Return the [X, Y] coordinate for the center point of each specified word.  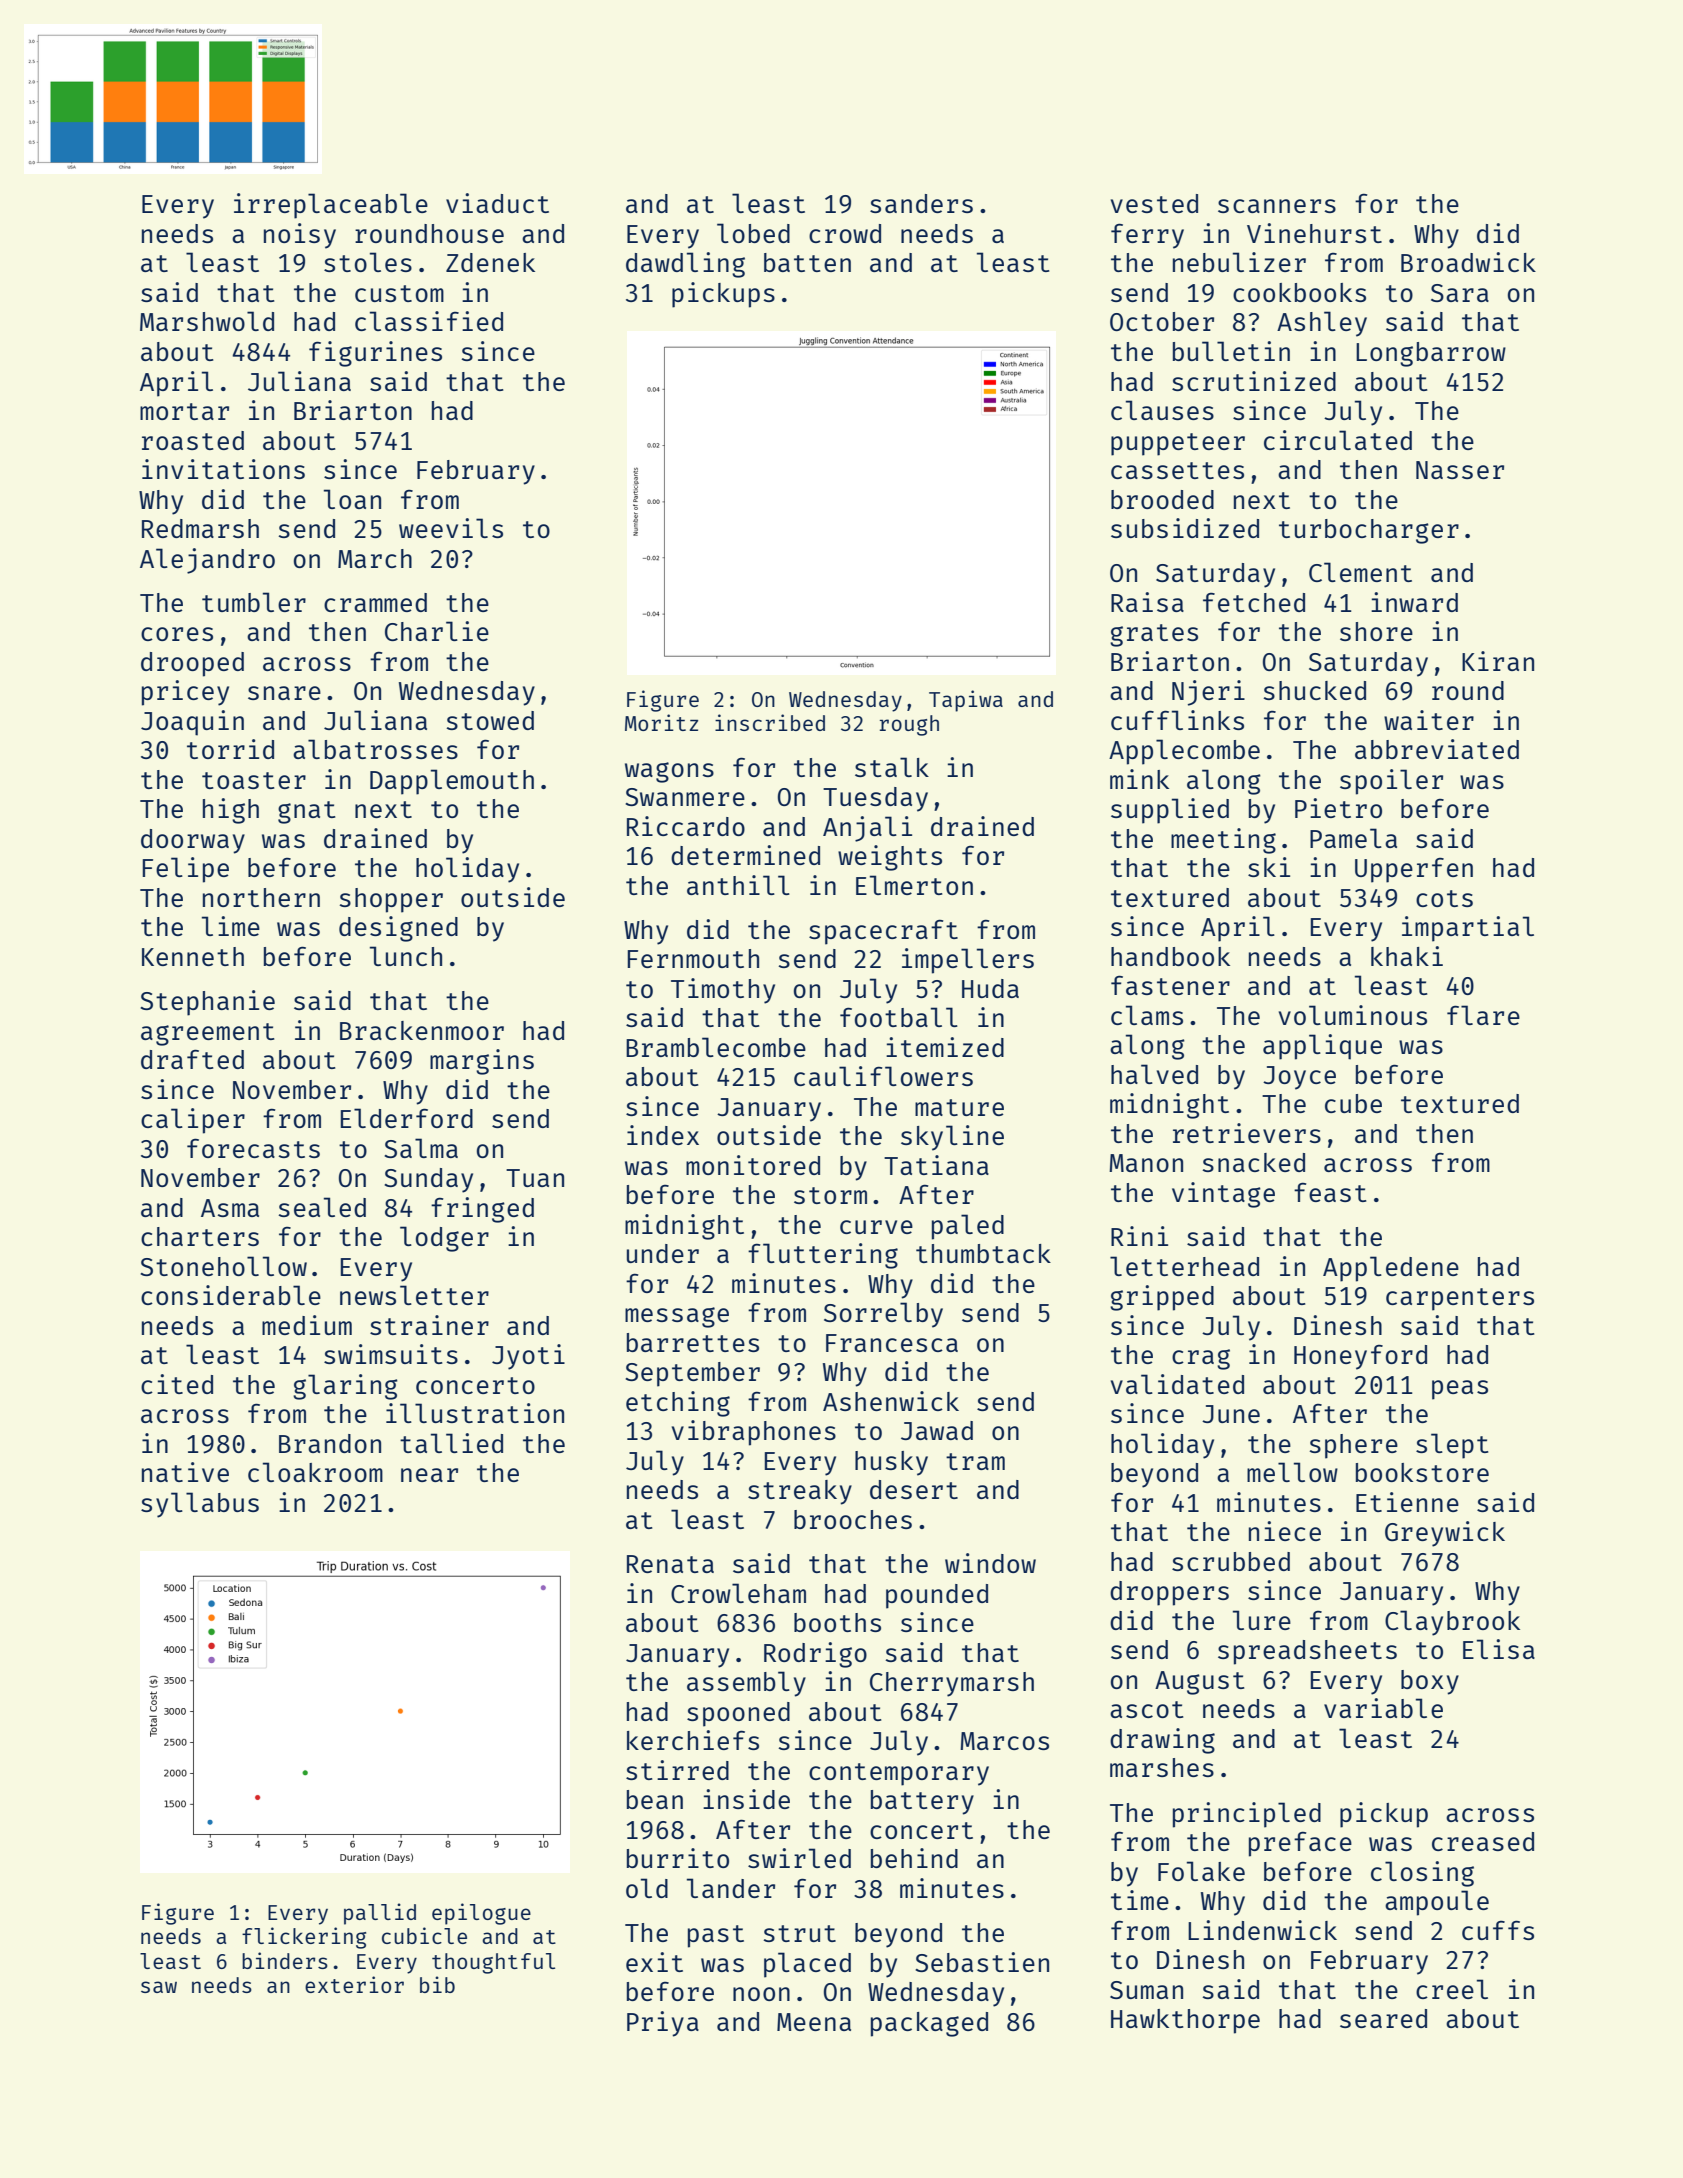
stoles [368, 262]
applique [1322, 1047]
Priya [663, 2024]
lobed [753, 233]
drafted [192, 1059]
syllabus [200, 1505]
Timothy [723, 991]
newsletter [414, 1295]
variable [1383, 1708]
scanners [1277, 206]
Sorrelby [883, 1315]
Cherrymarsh [952, 1684]
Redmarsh [200, 528]
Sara [1460, 293]
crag [1201, 1359]
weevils [451, 528]
